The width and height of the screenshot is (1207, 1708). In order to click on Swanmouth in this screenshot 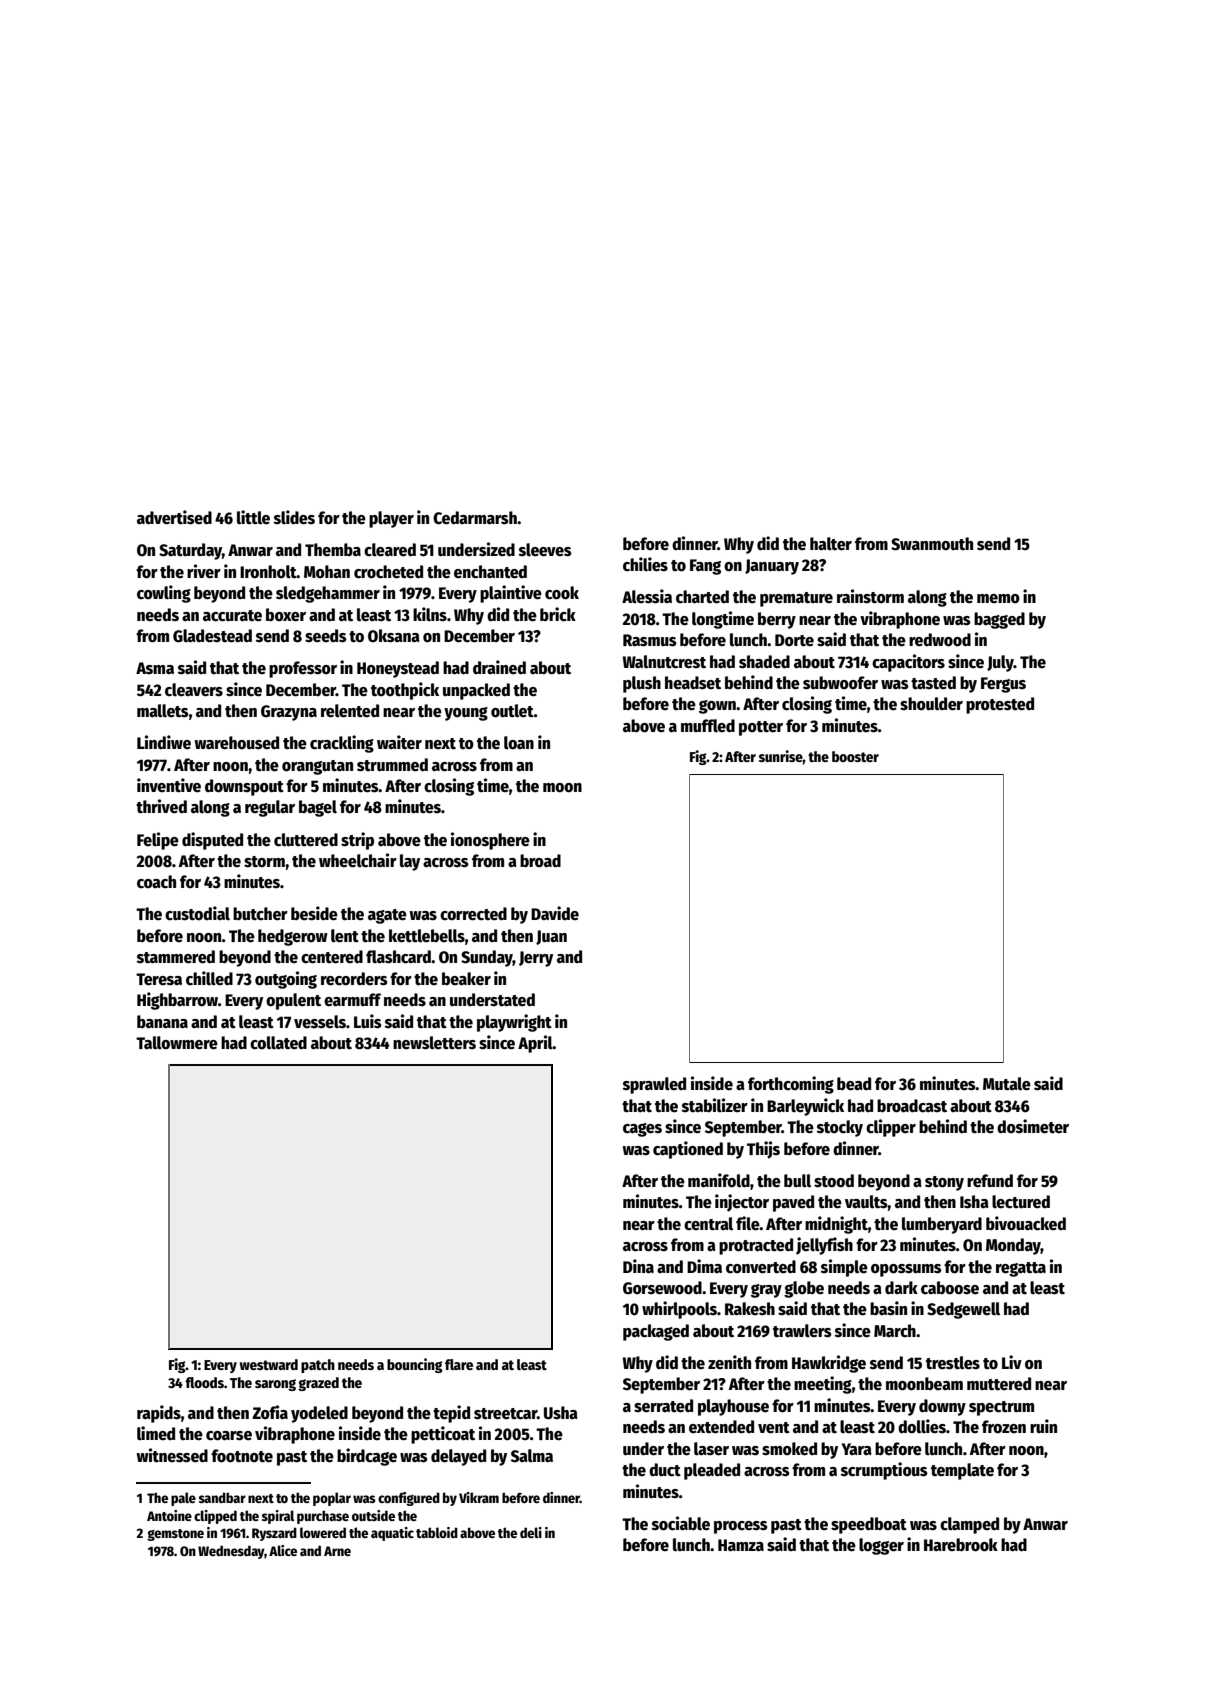, I will do `click(932, 544)`.
